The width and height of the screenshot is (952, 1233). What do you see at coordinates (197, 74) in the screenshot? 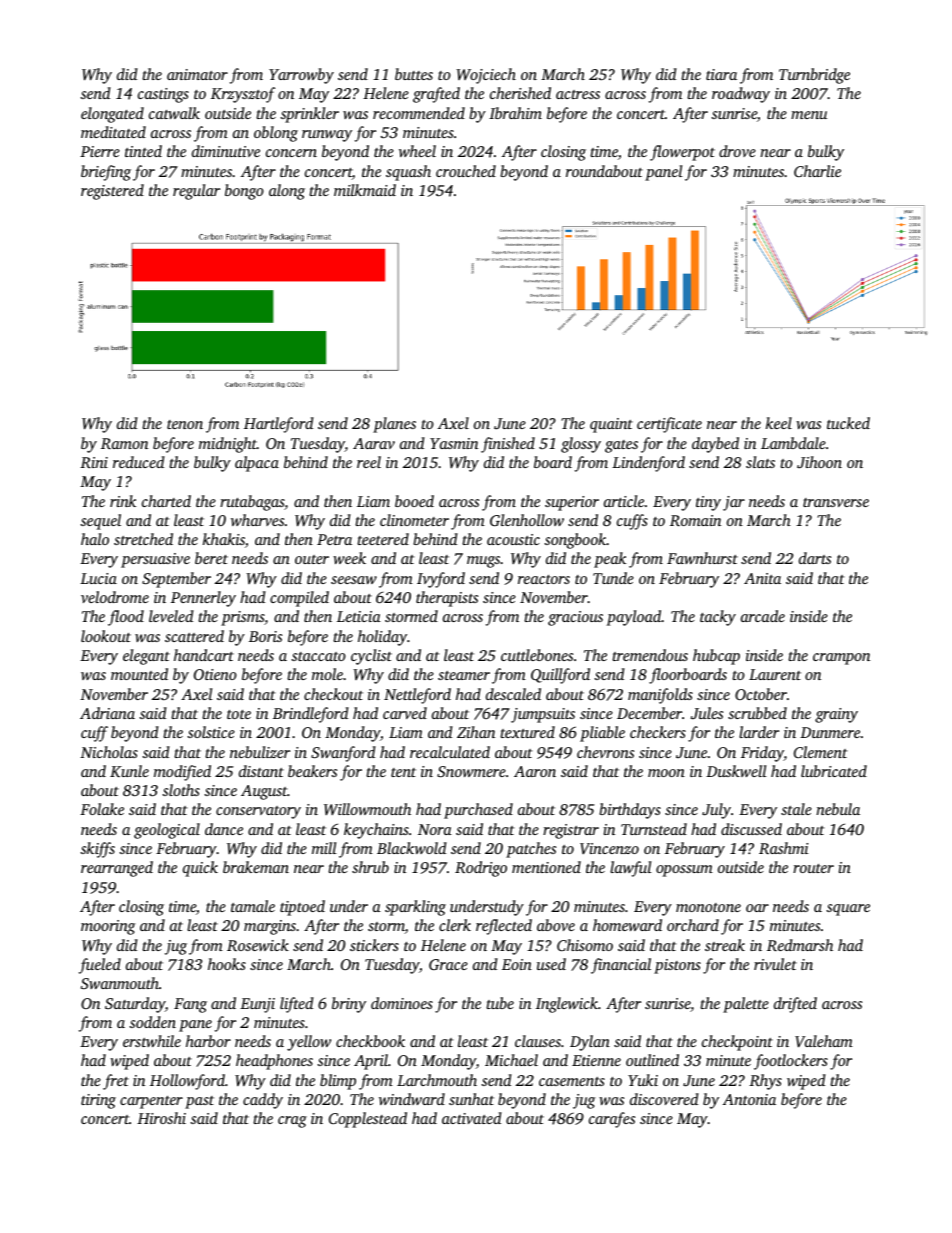
I see `animator` at bounding box center [197, 74].
